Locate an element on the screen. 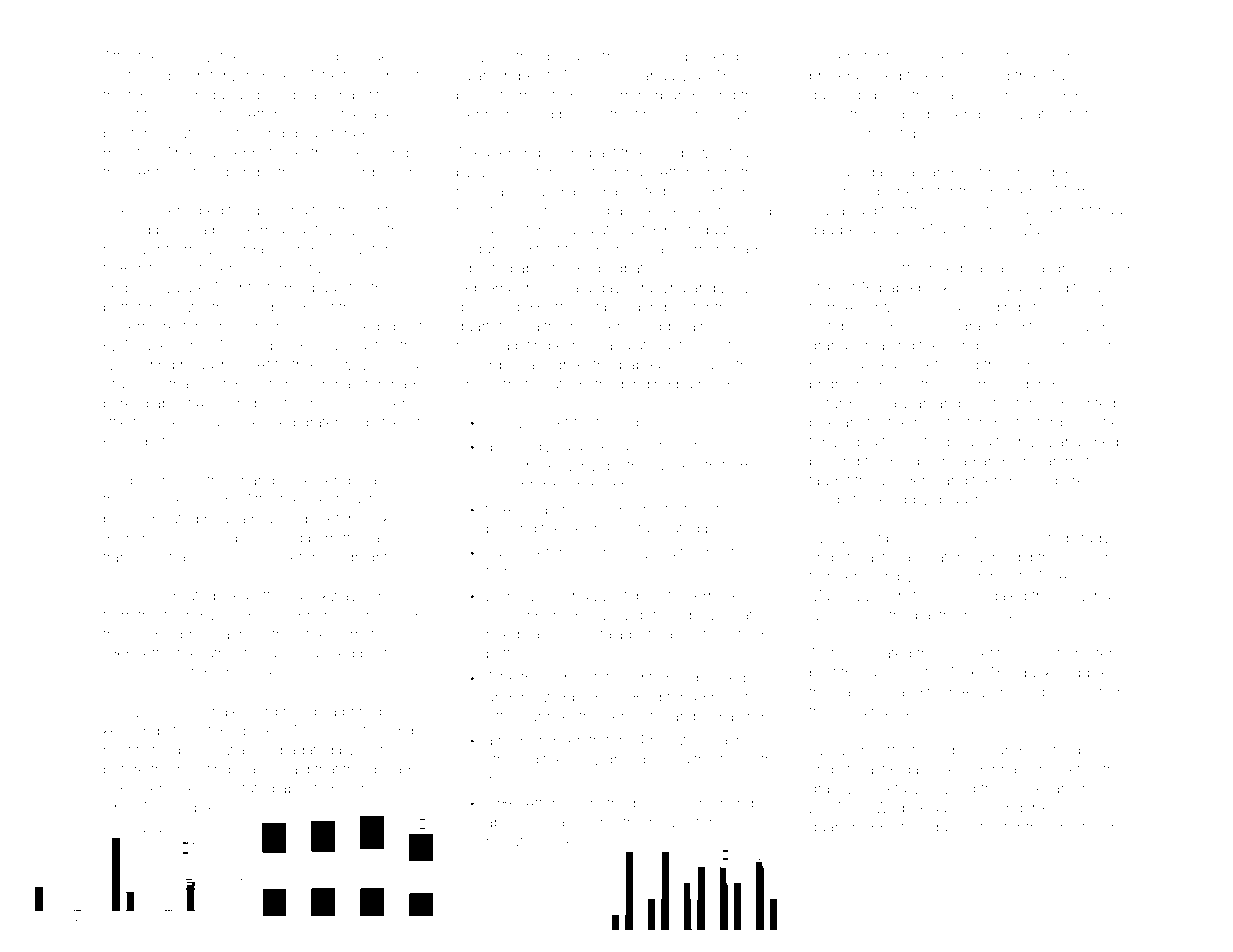  shore is located at coordinates (565, 152).
